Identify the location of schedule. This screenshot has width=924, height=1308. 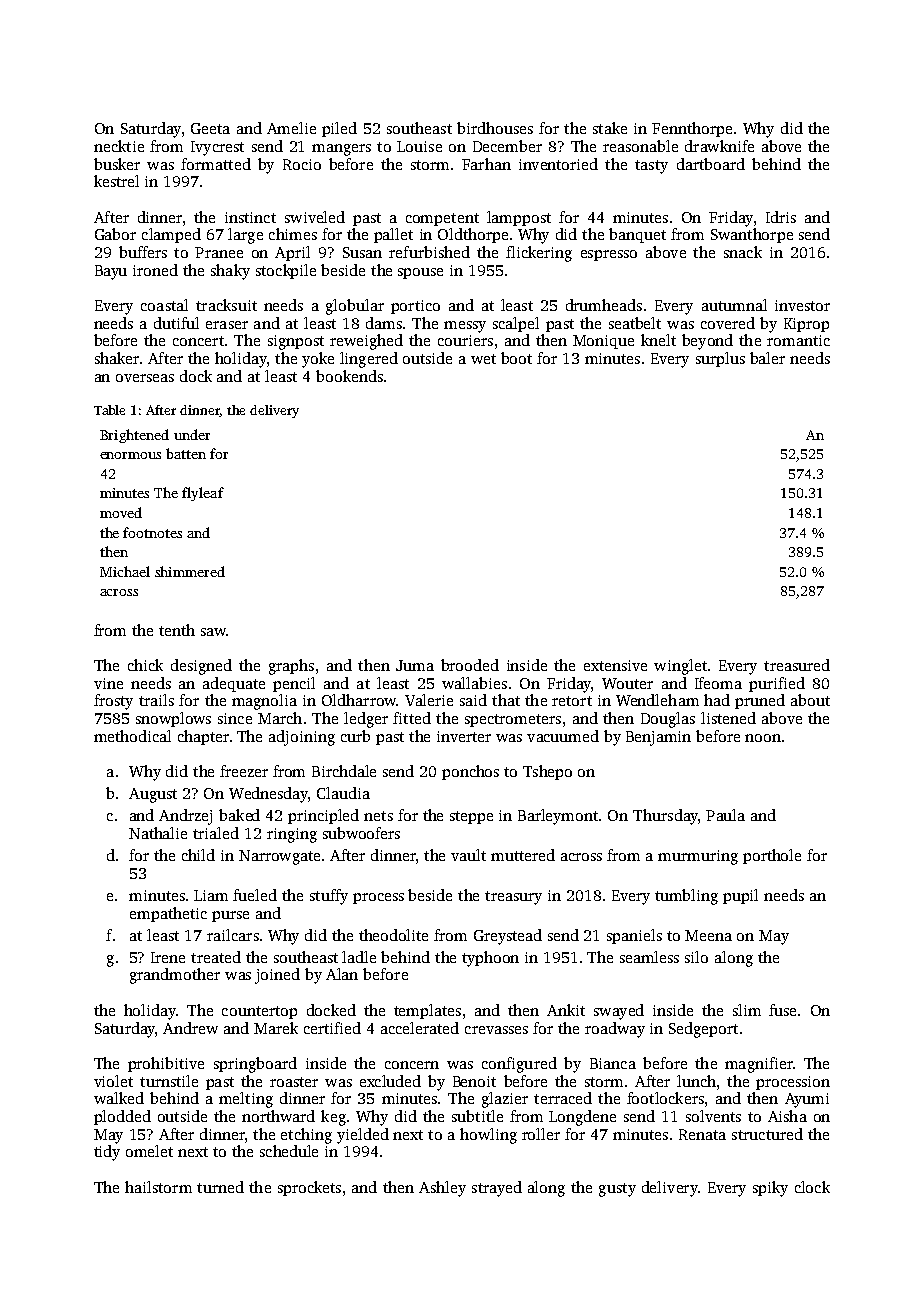
(289, 1151).
